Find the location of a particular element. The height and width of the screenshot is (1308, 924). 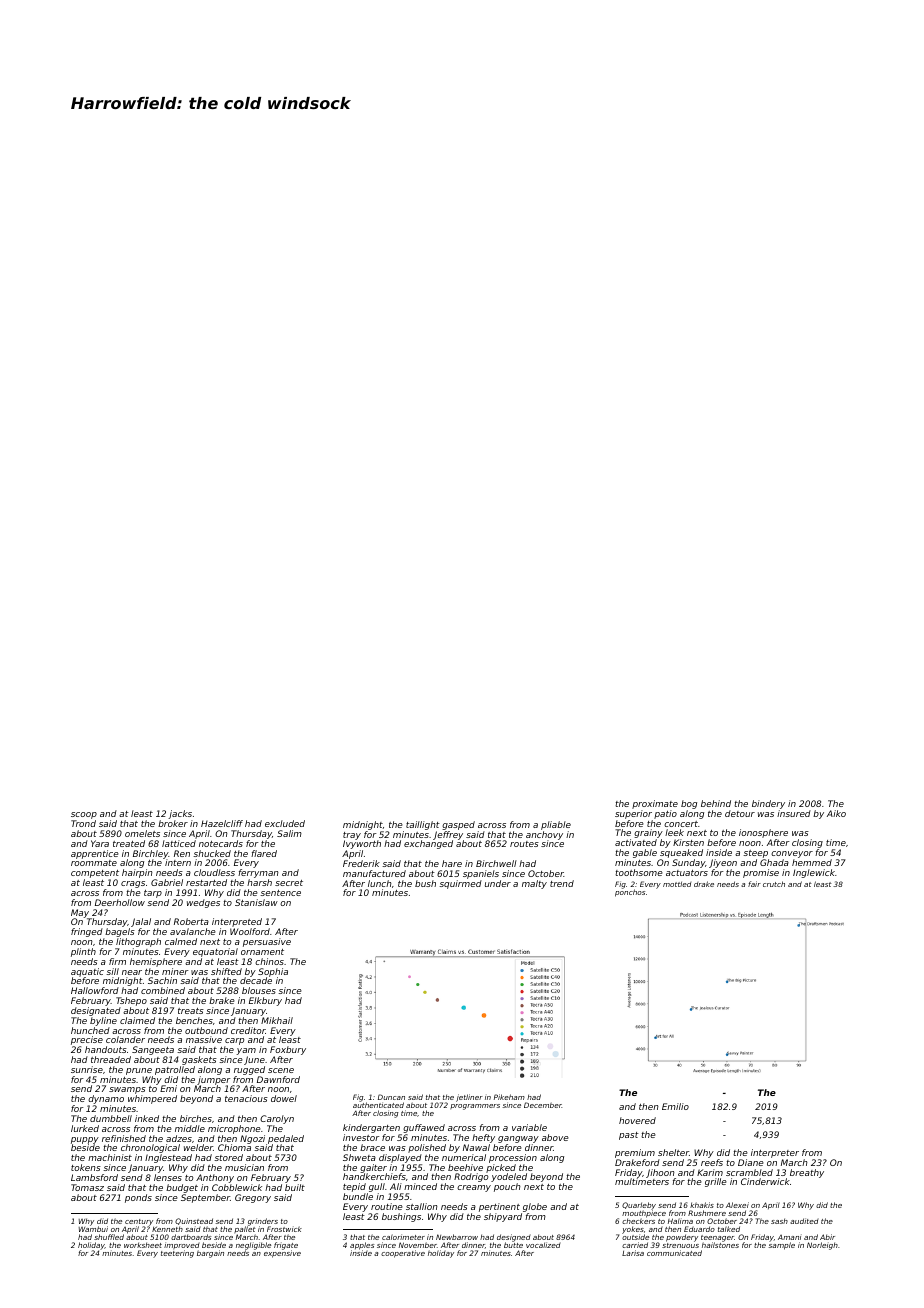

ferryman is located at coordinates (258, 873).
